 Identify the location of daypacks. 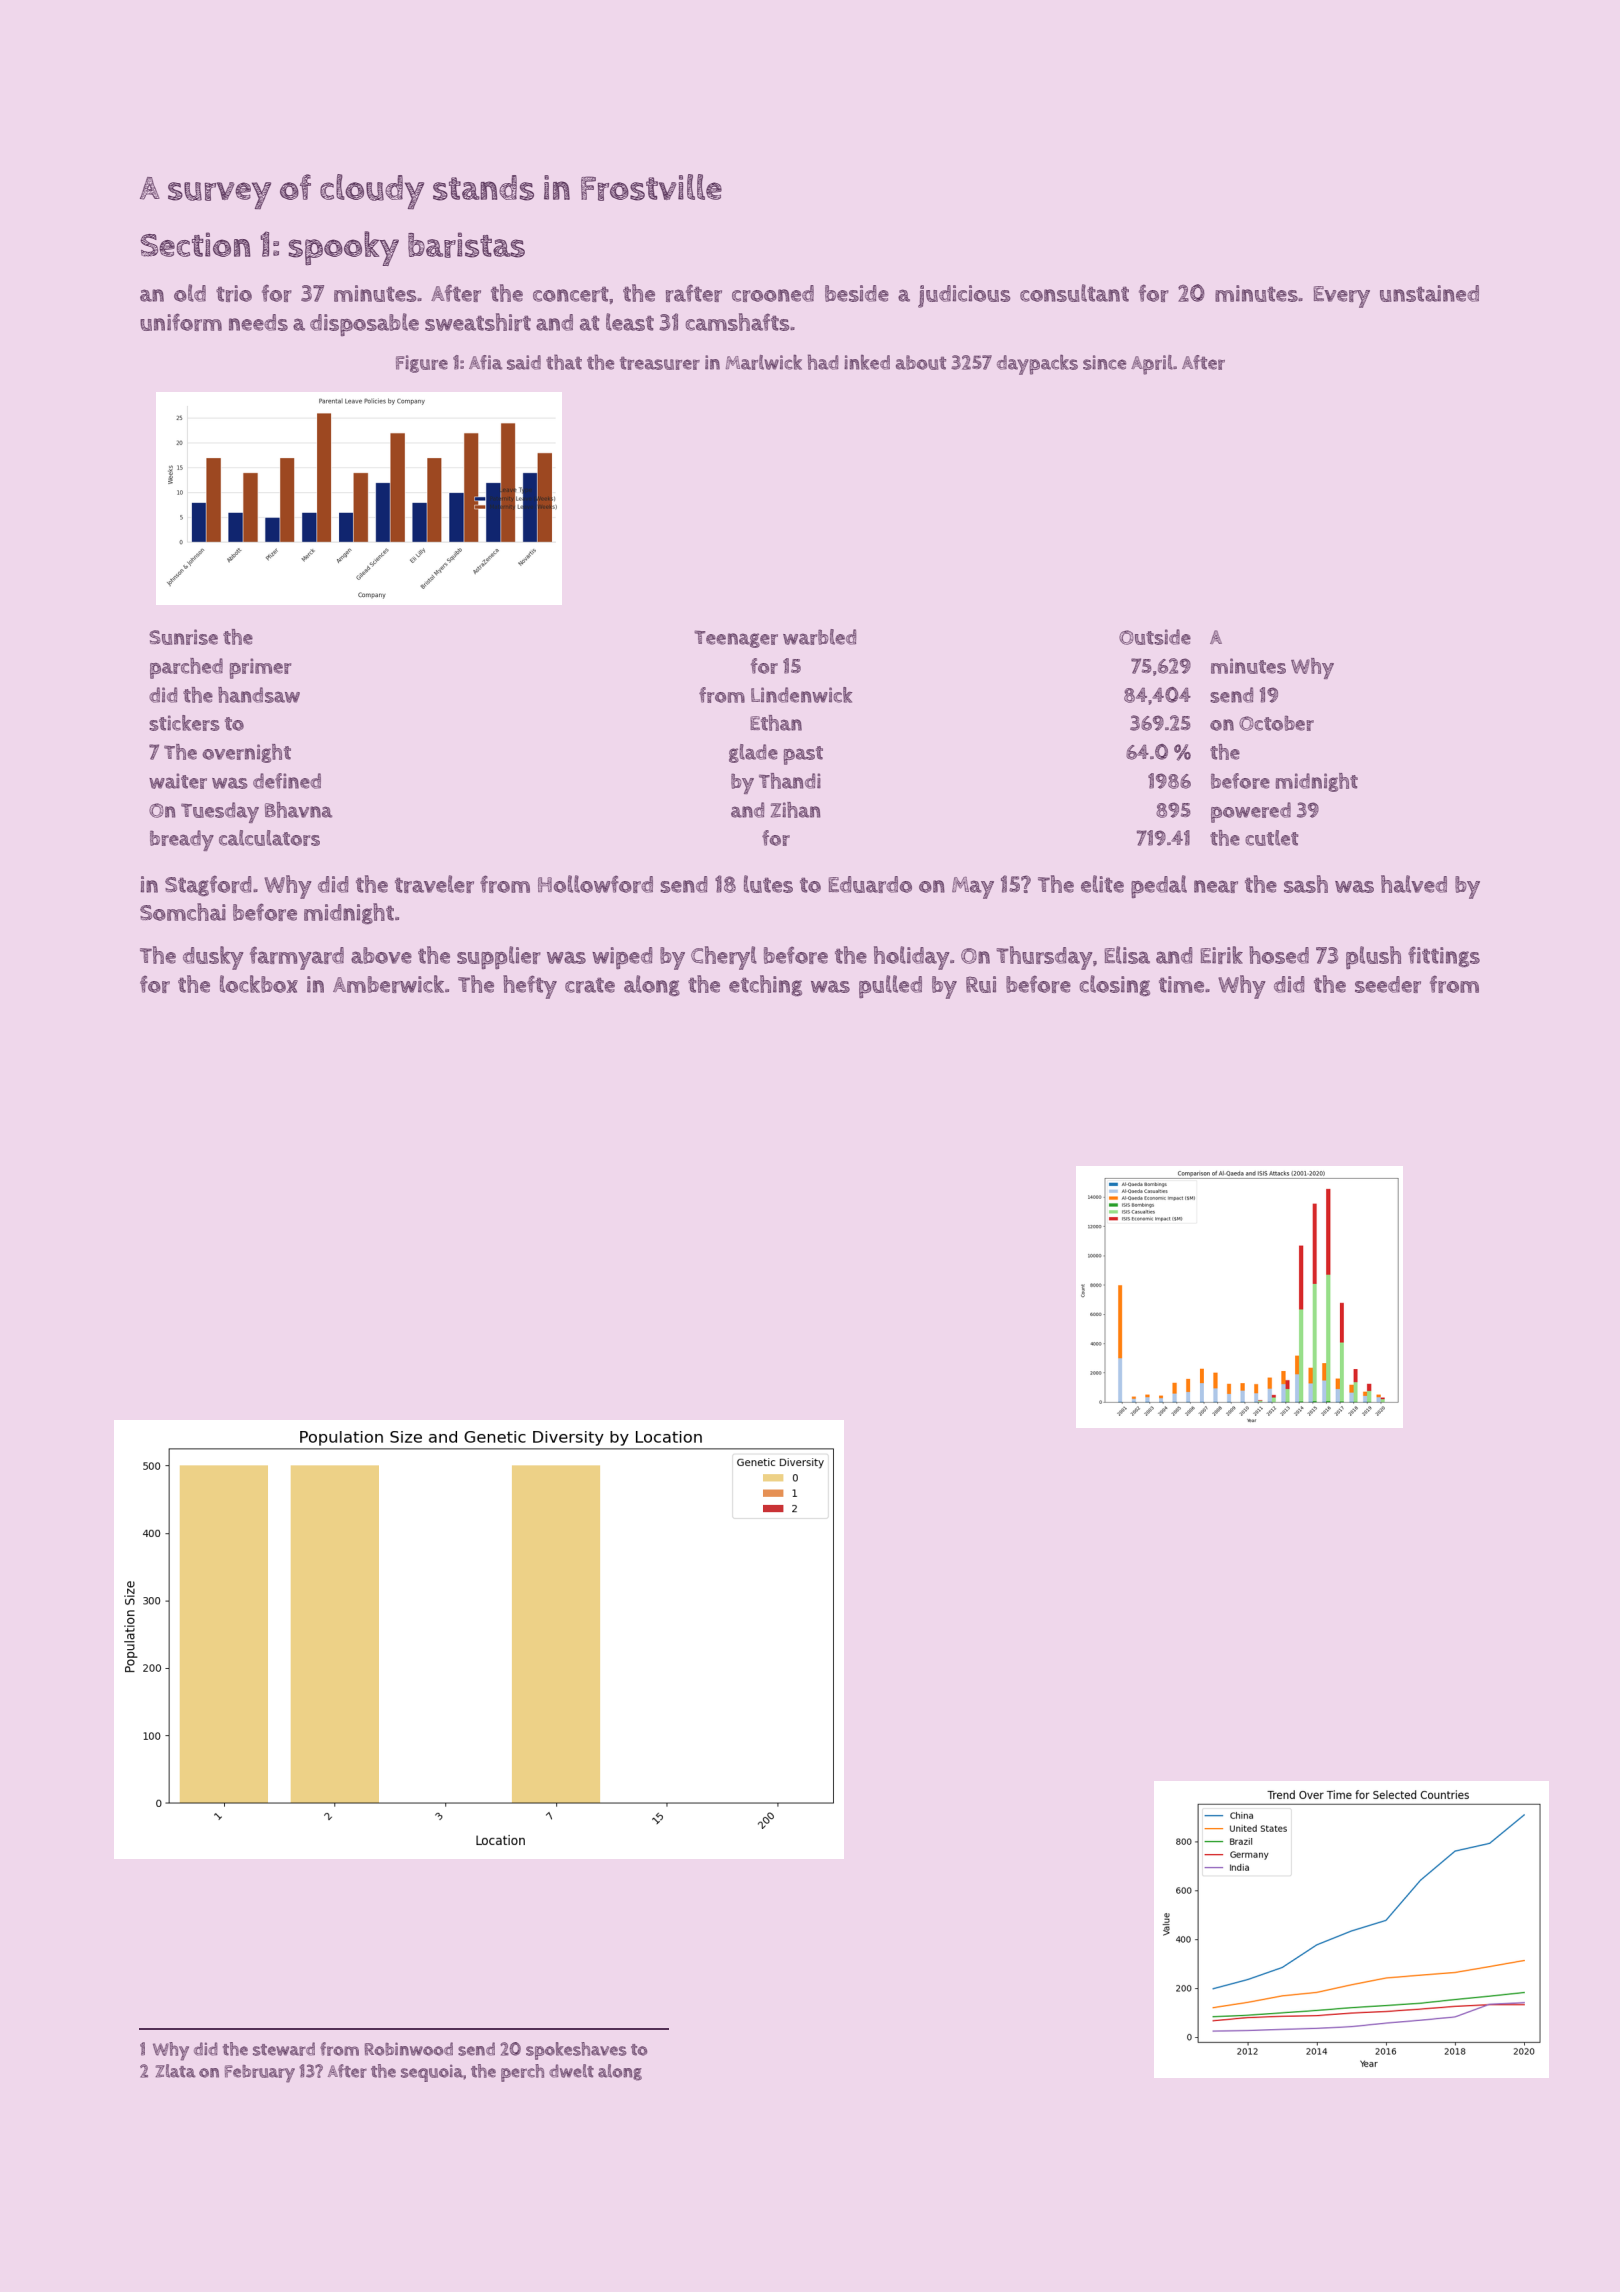
(1037, 364).
